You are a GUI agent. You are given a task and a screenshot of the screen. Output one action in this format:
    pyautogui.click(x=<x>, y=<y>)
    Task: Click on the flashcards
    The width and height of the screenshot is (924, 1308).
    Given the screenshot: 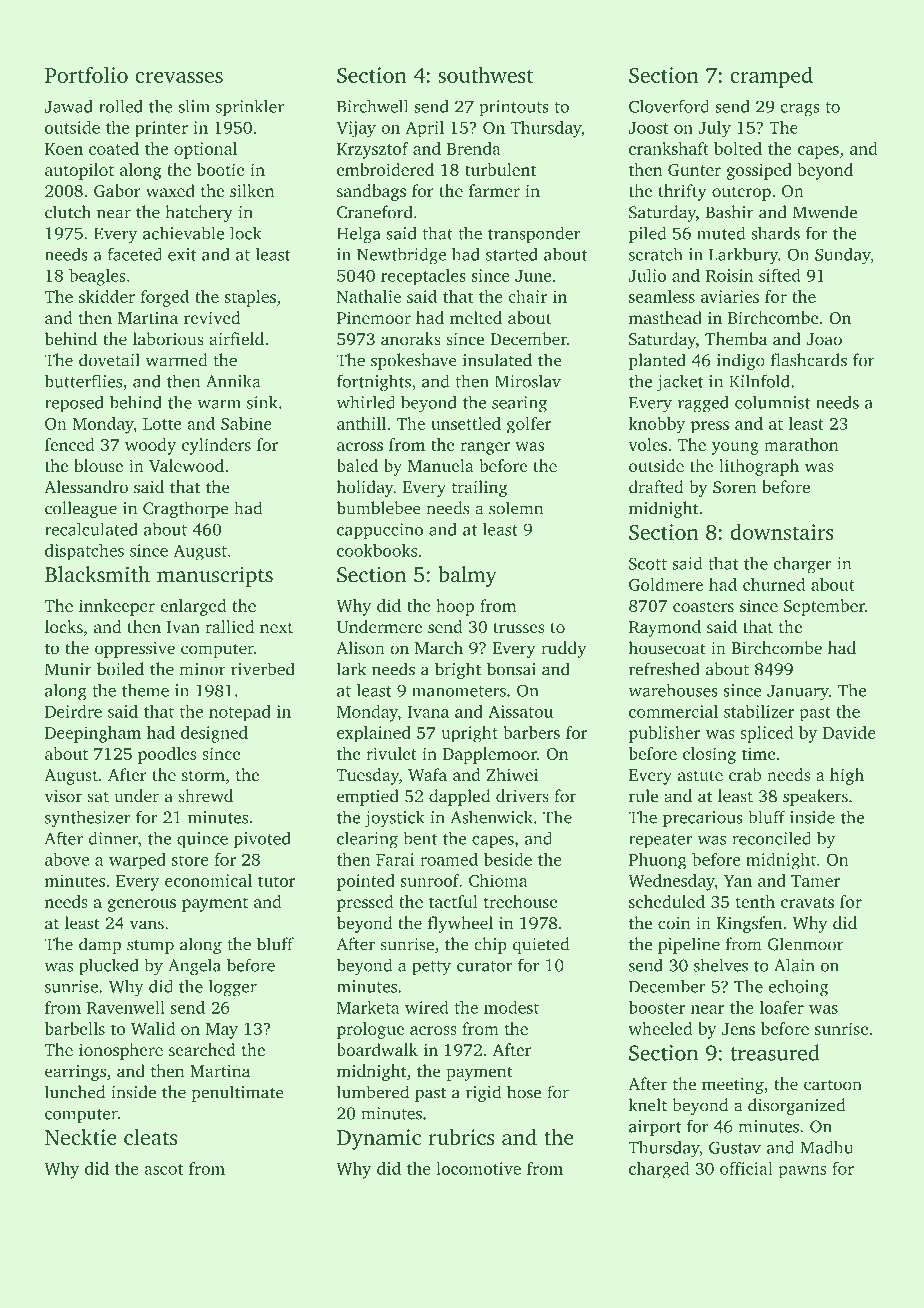 What is the action you would take?
    pyautogui.click(x=809, y=360)
